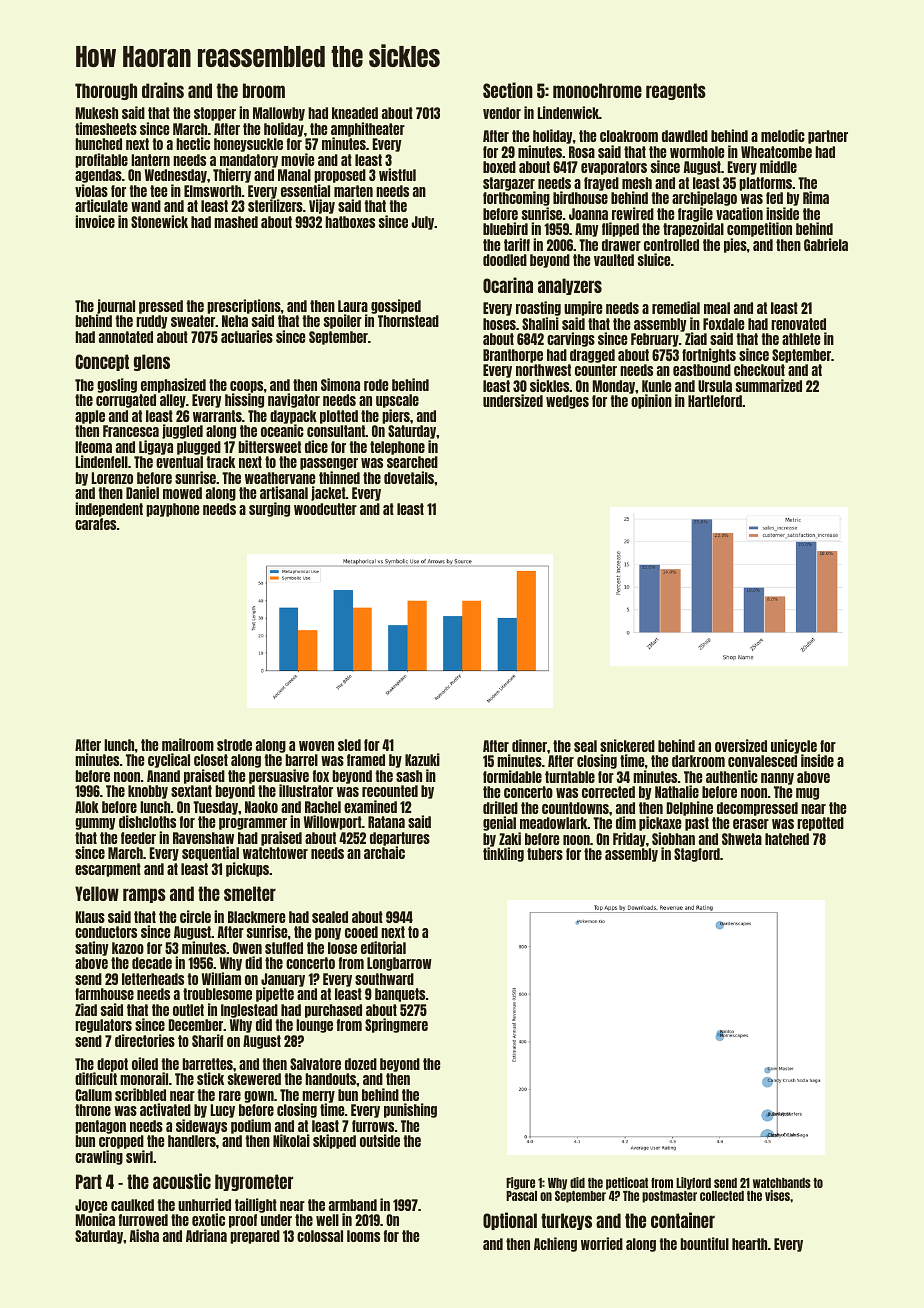 Image resolution: width=924 pixels, height=1308 pixels. Describe the element at coordinates (259, 1097) in the screenshot. I see `gown` at that location.
